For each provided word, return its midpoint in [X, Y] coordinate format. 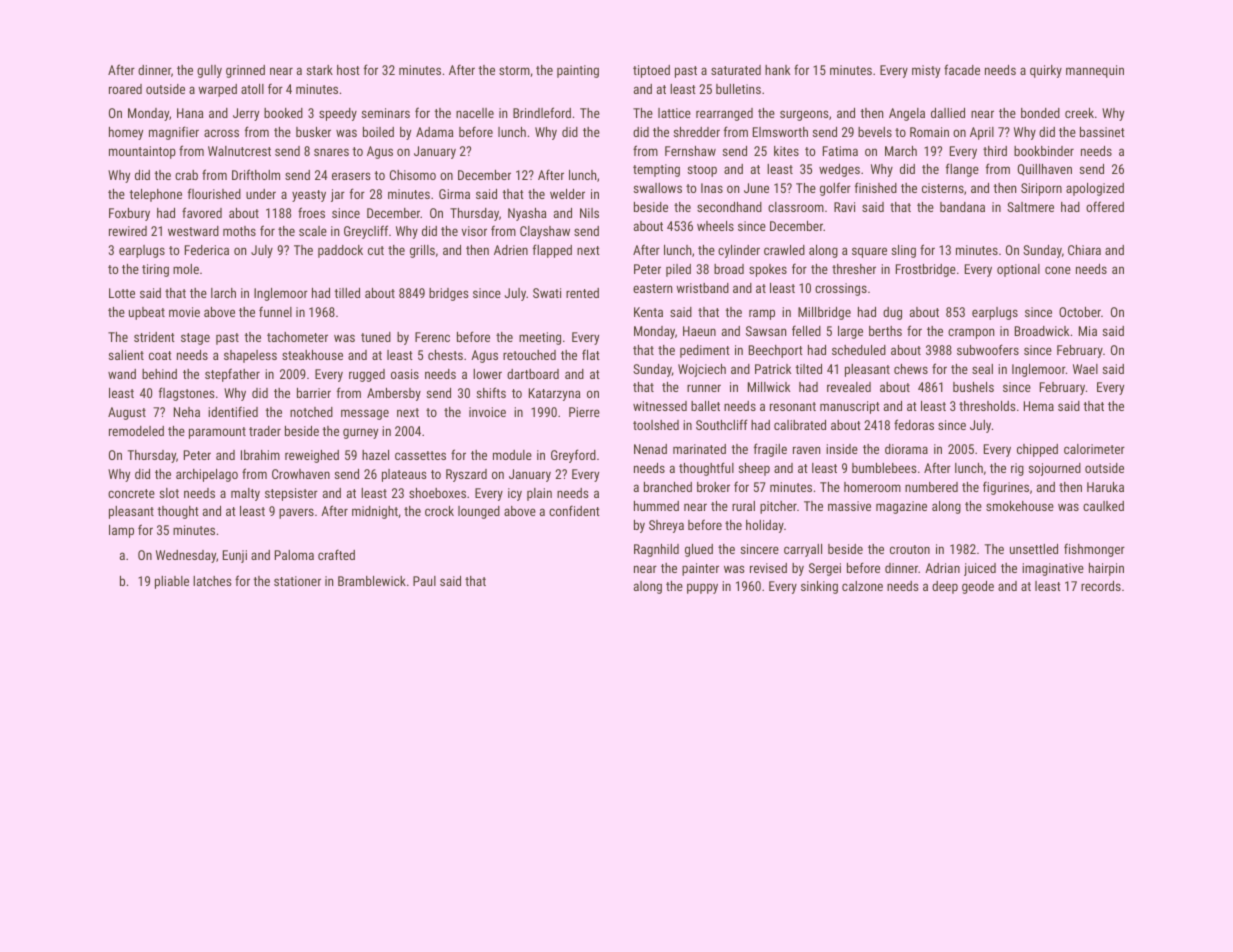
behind [159, 374]
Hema [1039, 406]
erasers [351, 176]
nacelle [475, 113]
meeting [540, 338]
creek [1079, 113]
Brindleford [542, 112]
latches [212, 581]
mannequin [1095, 71]
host [348, 70]
